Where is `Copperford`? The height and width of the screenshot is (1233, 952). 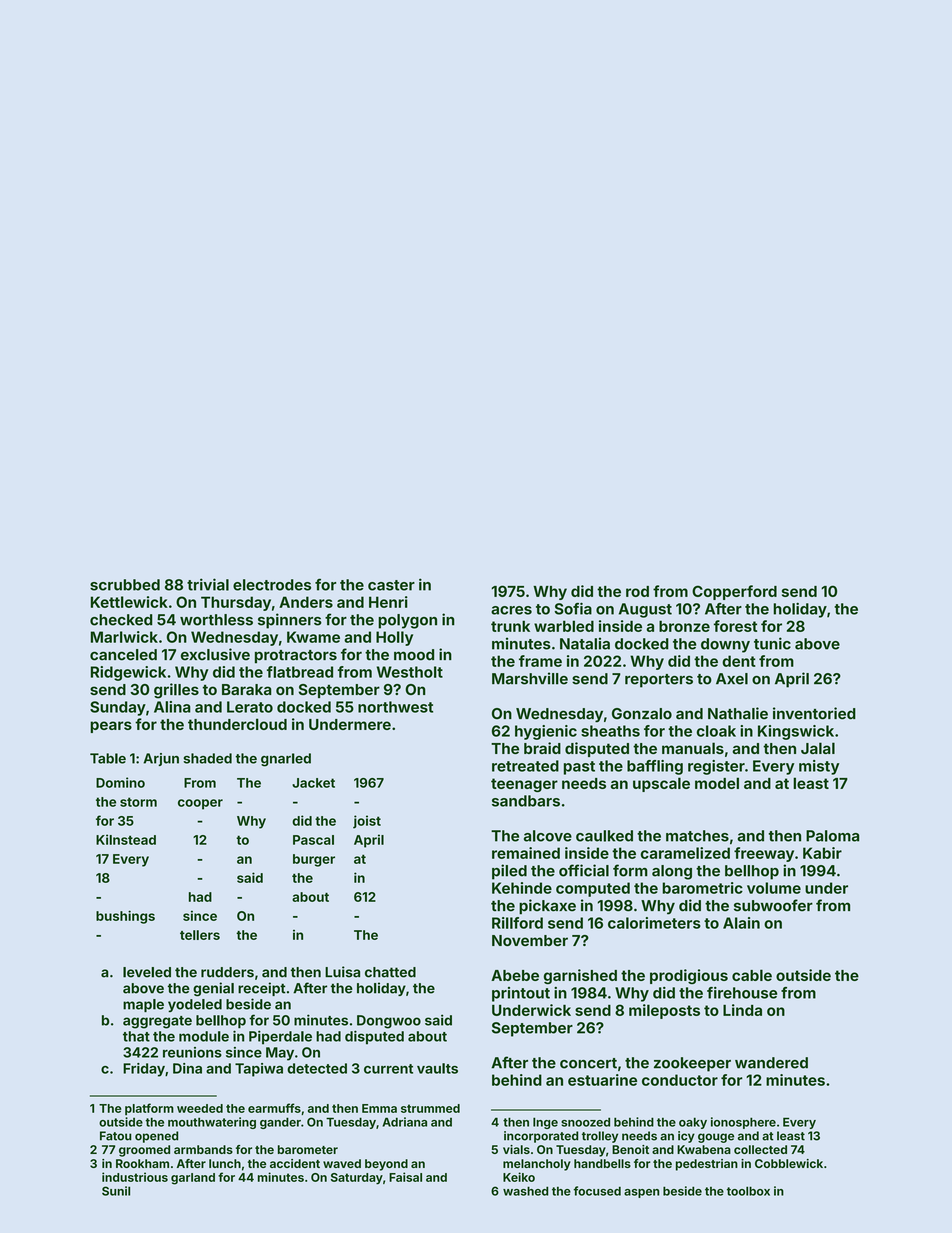 Copperford is located at coordinates (734, 592).
